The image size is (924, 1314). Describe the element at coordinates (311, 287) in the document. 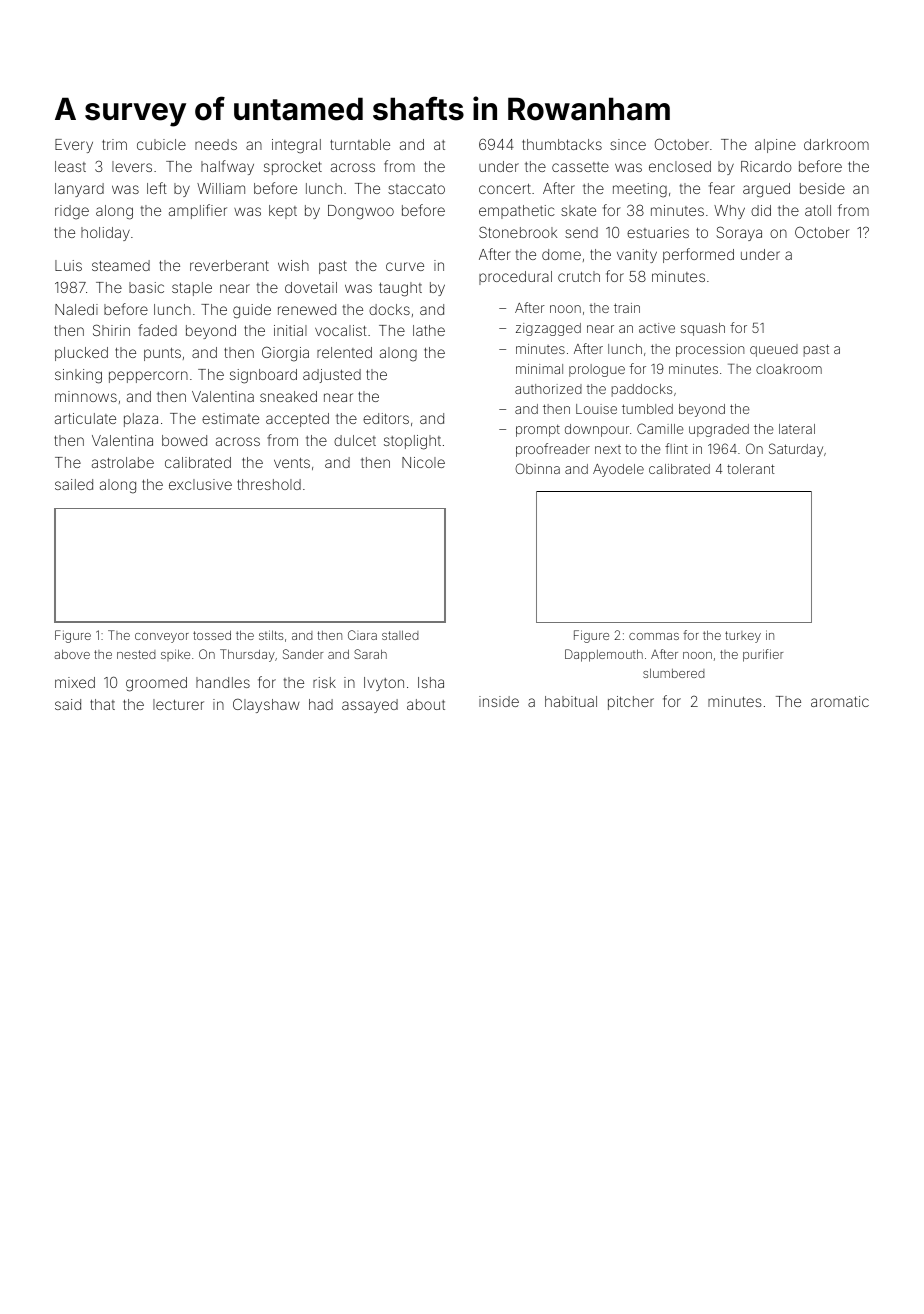

I see `dovetail` at that location.
